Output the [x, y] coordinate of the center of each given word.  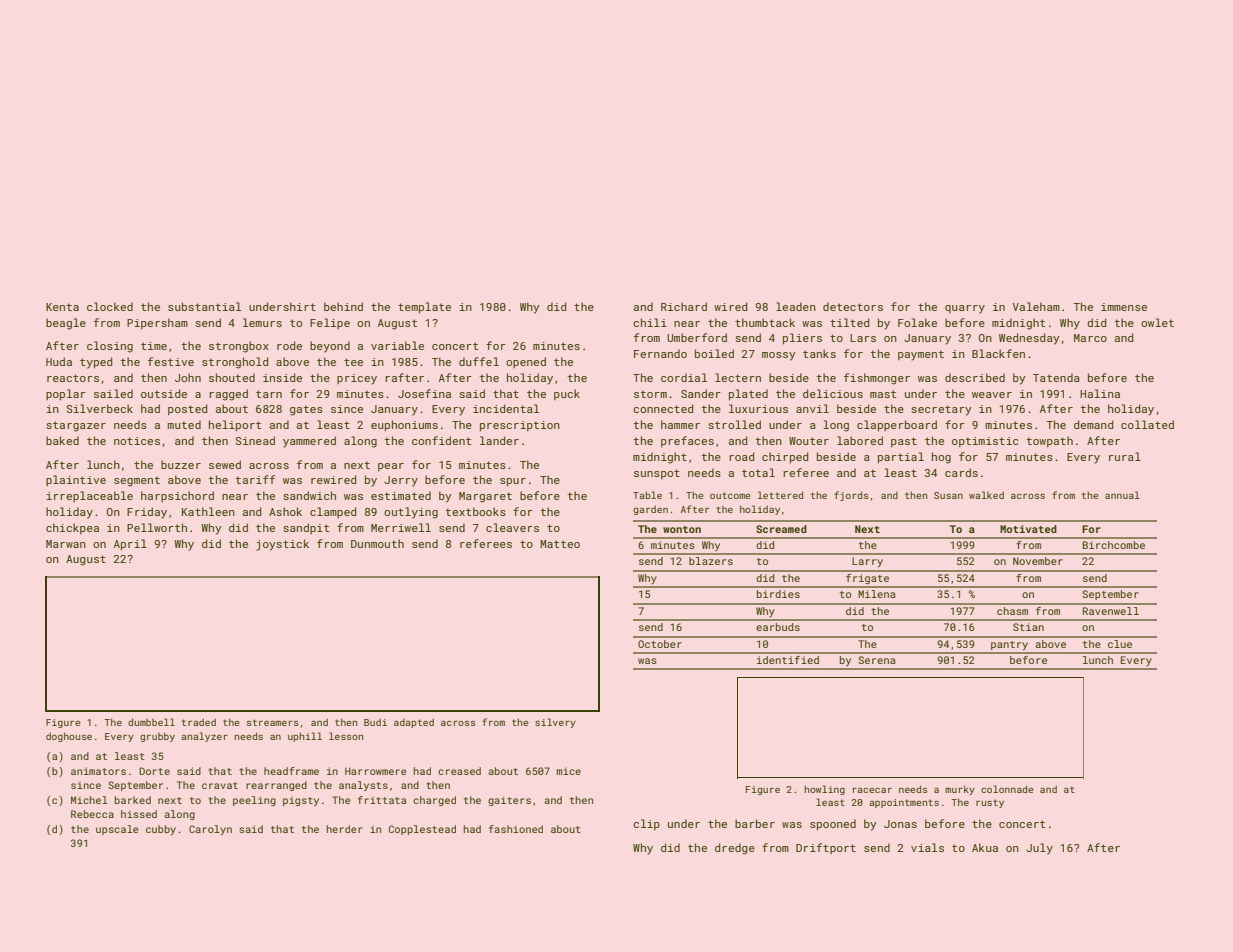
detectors [853, 306]
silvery [555, 723]
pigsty [301, 801]
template [424, 307]
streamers [272, 722]
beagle [66, 324]
